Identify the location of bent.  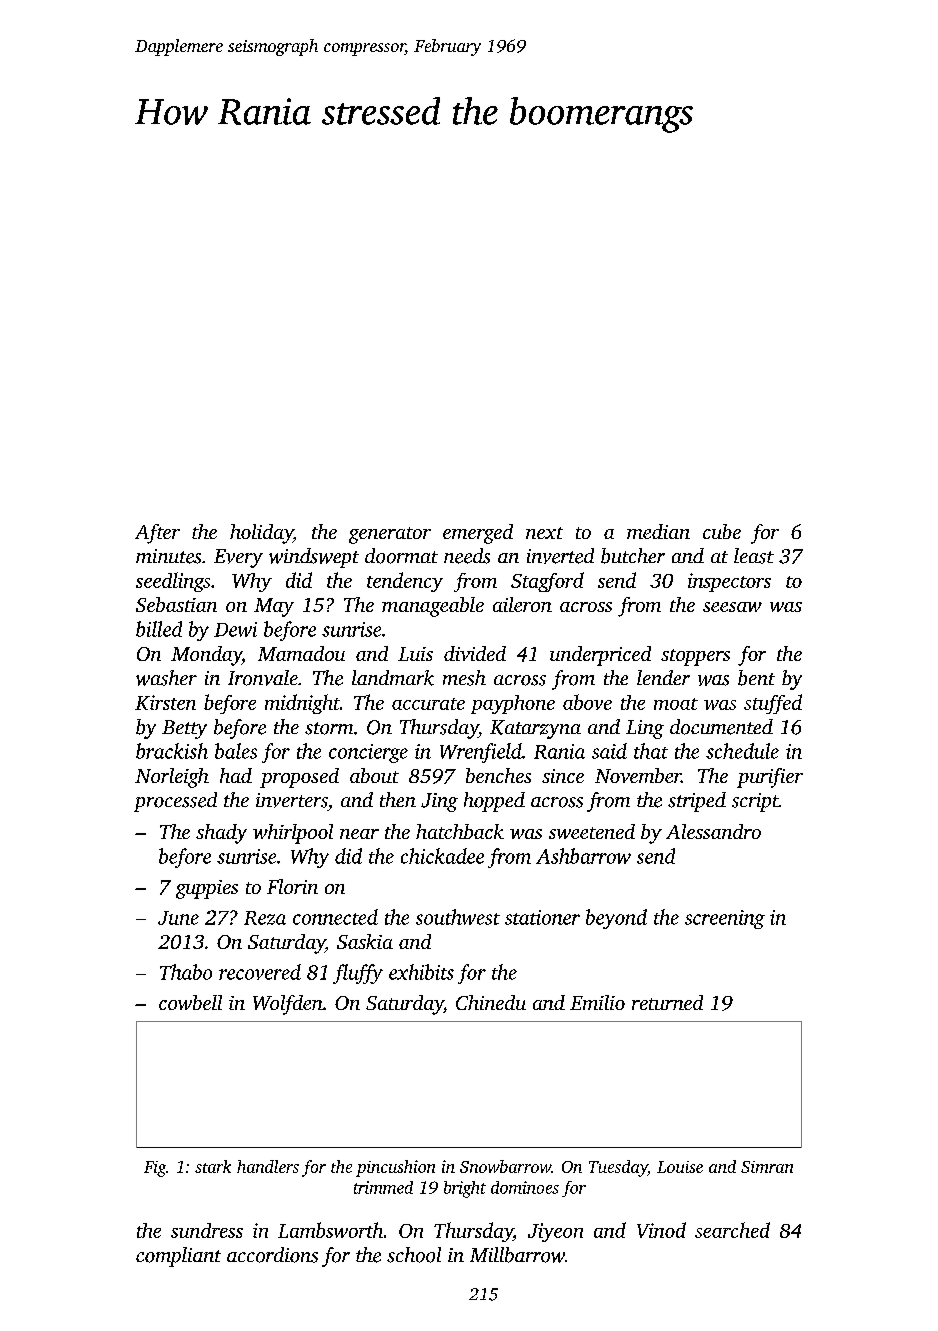
(756, 678).
